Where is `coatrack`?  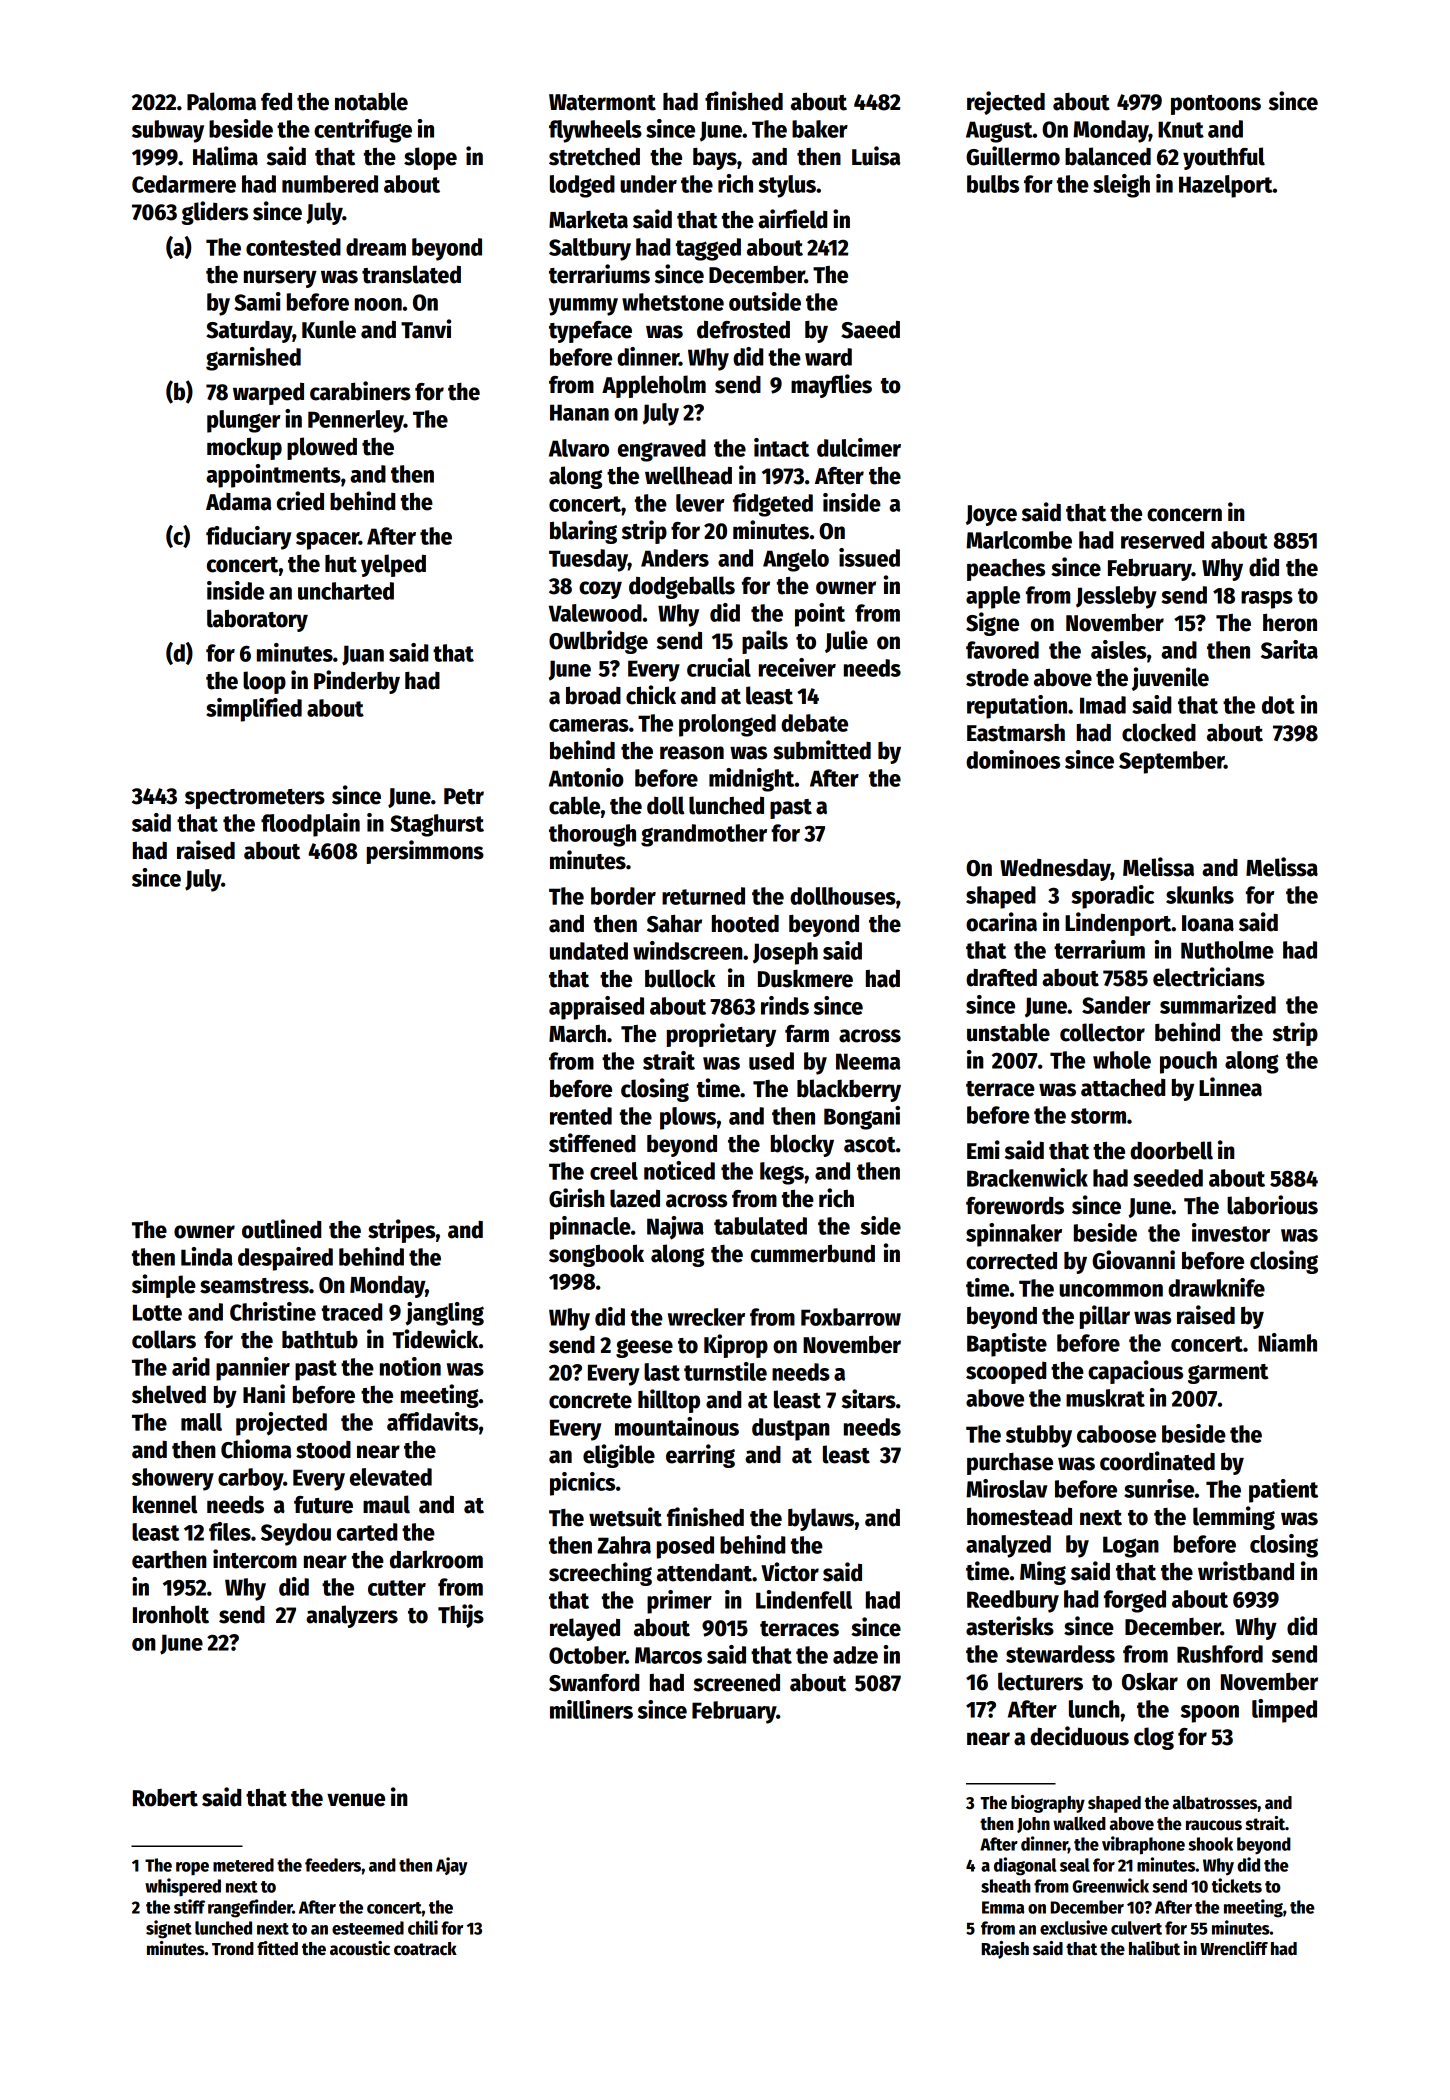 coatrack is located at coordinates (425, 1949).
